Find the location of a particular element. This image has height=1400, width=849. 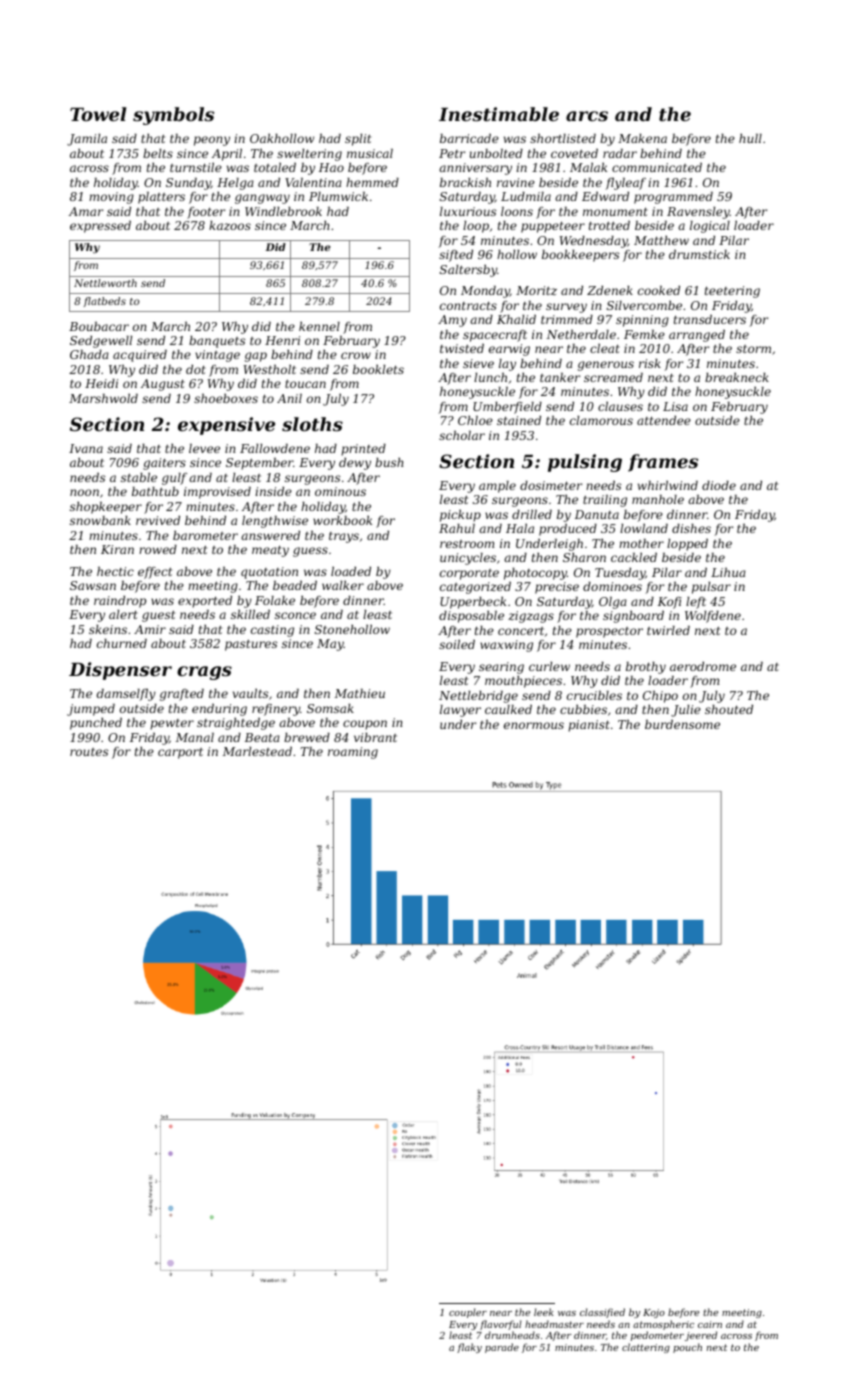

shouted is located at coordinates (729, 709).
